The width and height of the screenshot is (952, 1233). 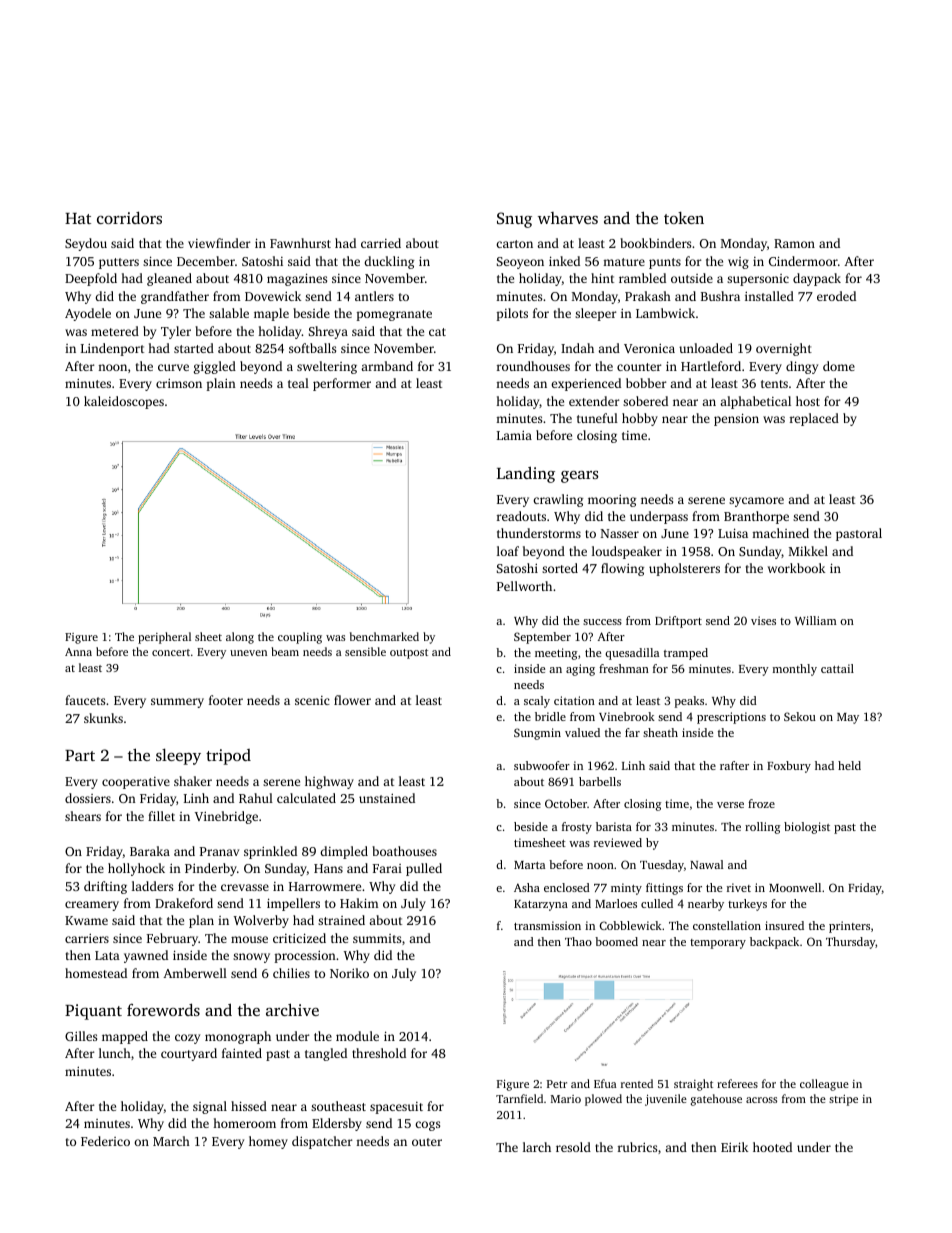 I want to click on grandfather, so click(x=175, y=297).
